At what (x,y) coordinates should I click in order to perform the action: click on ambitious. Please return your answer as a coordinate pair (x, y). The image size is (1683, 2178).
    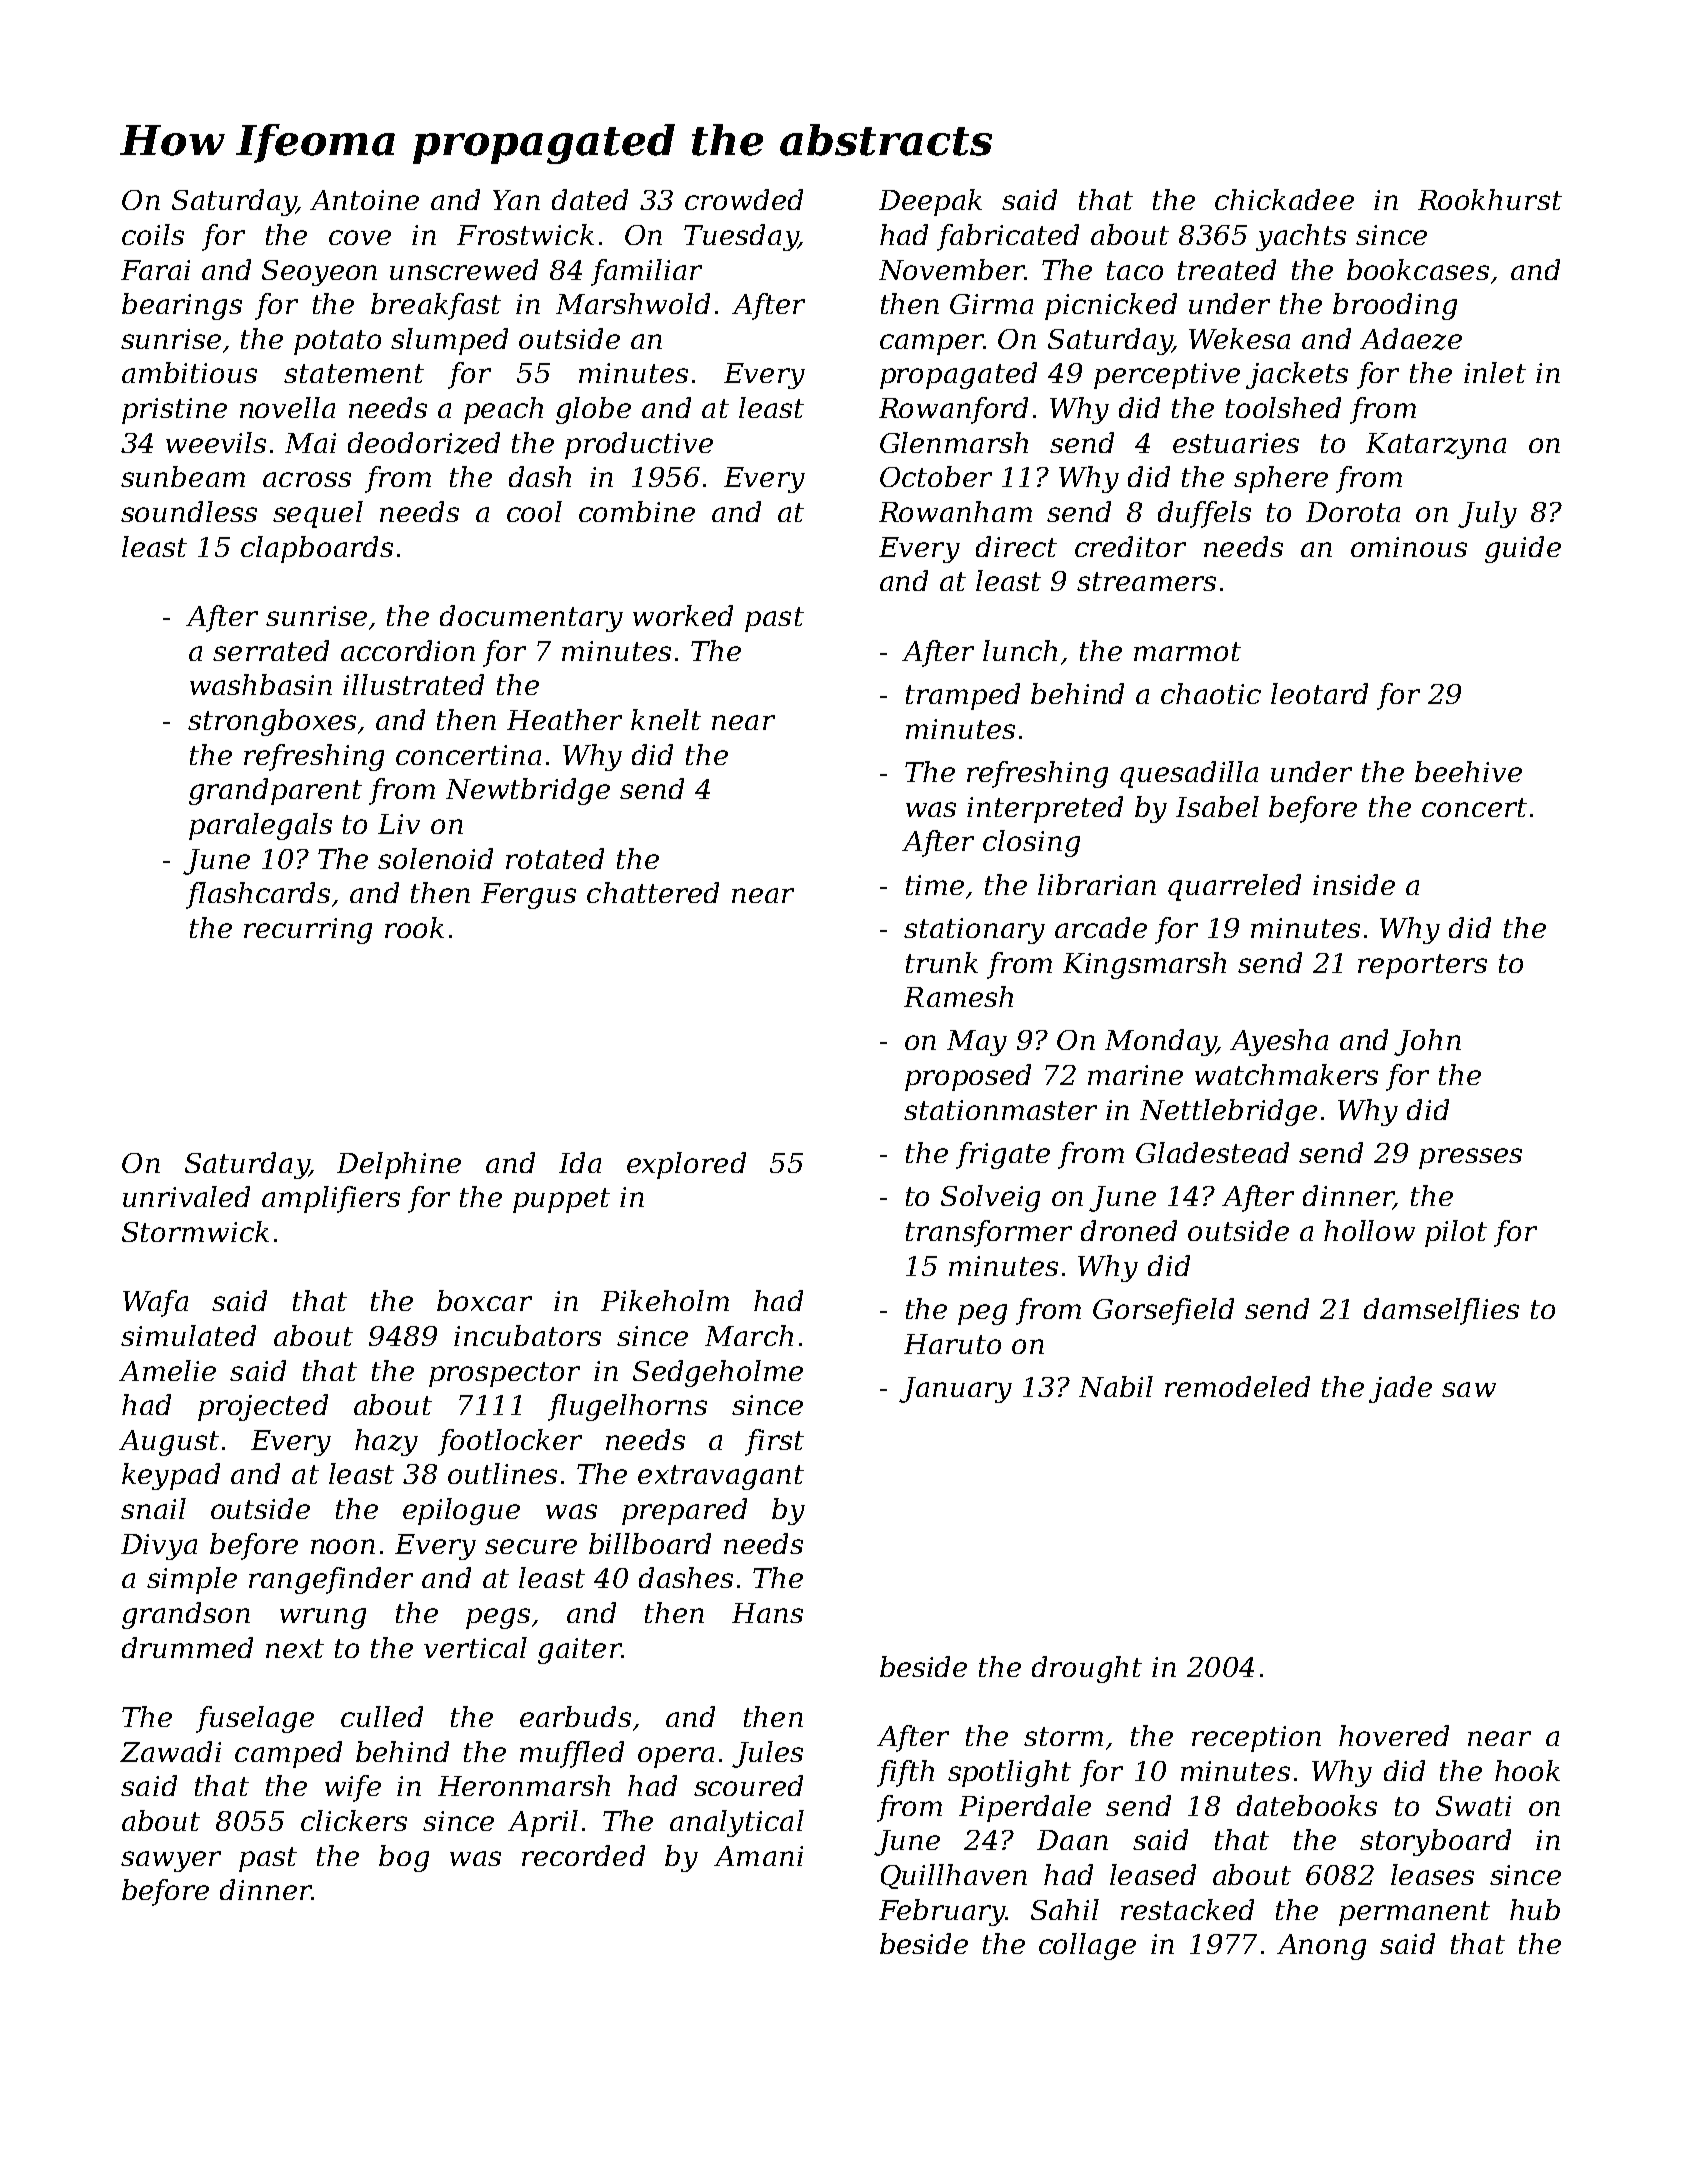
    Looking at the image, I should click on (189, 372).
